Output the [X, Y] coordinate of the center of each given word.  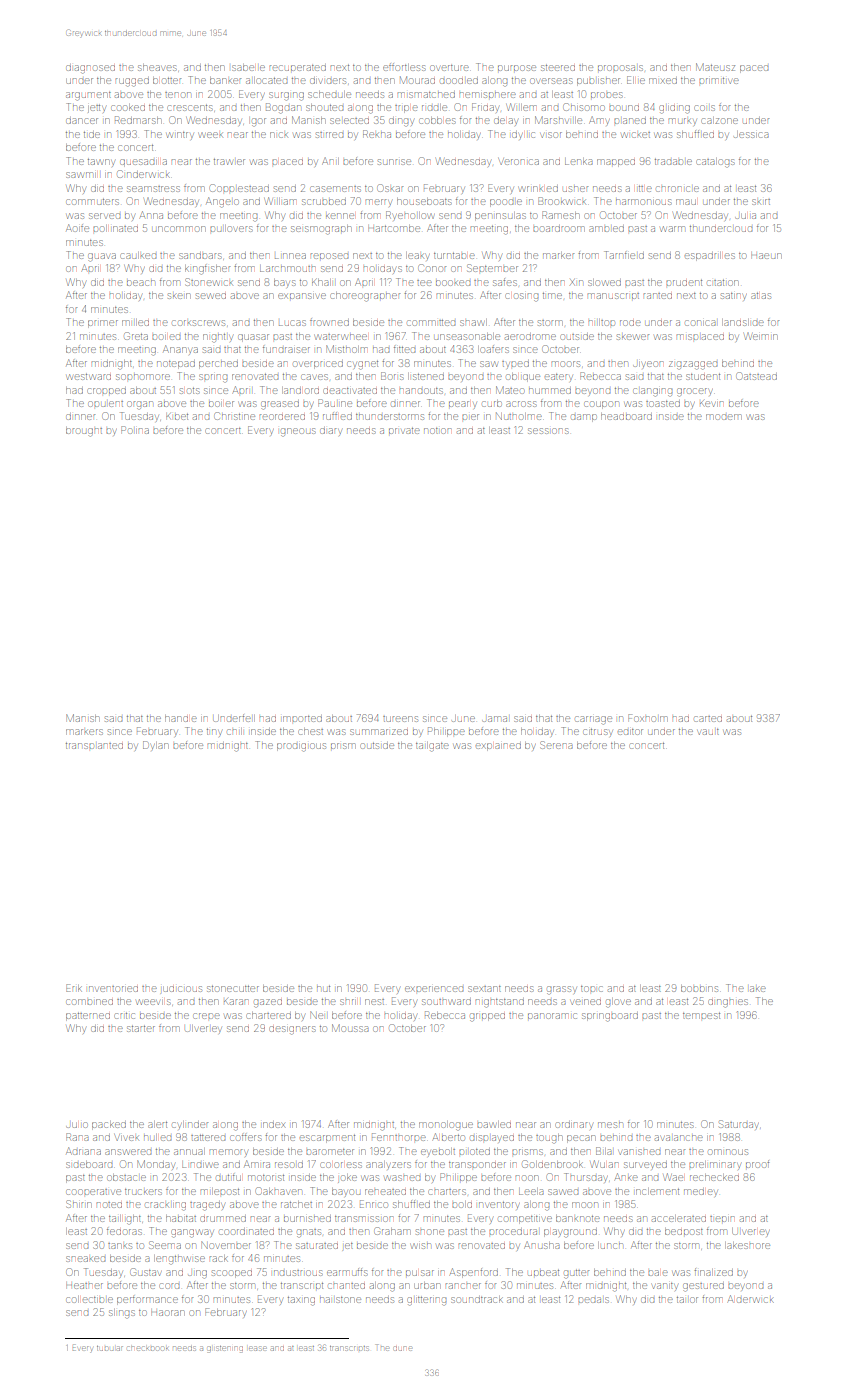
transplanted [94, 746]
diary [330, 432]
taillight [125, 1219]
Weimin [761, 336]
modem [724, 417]
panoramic [552, 1016]
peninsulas [500, 216]
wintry [180, 135]
